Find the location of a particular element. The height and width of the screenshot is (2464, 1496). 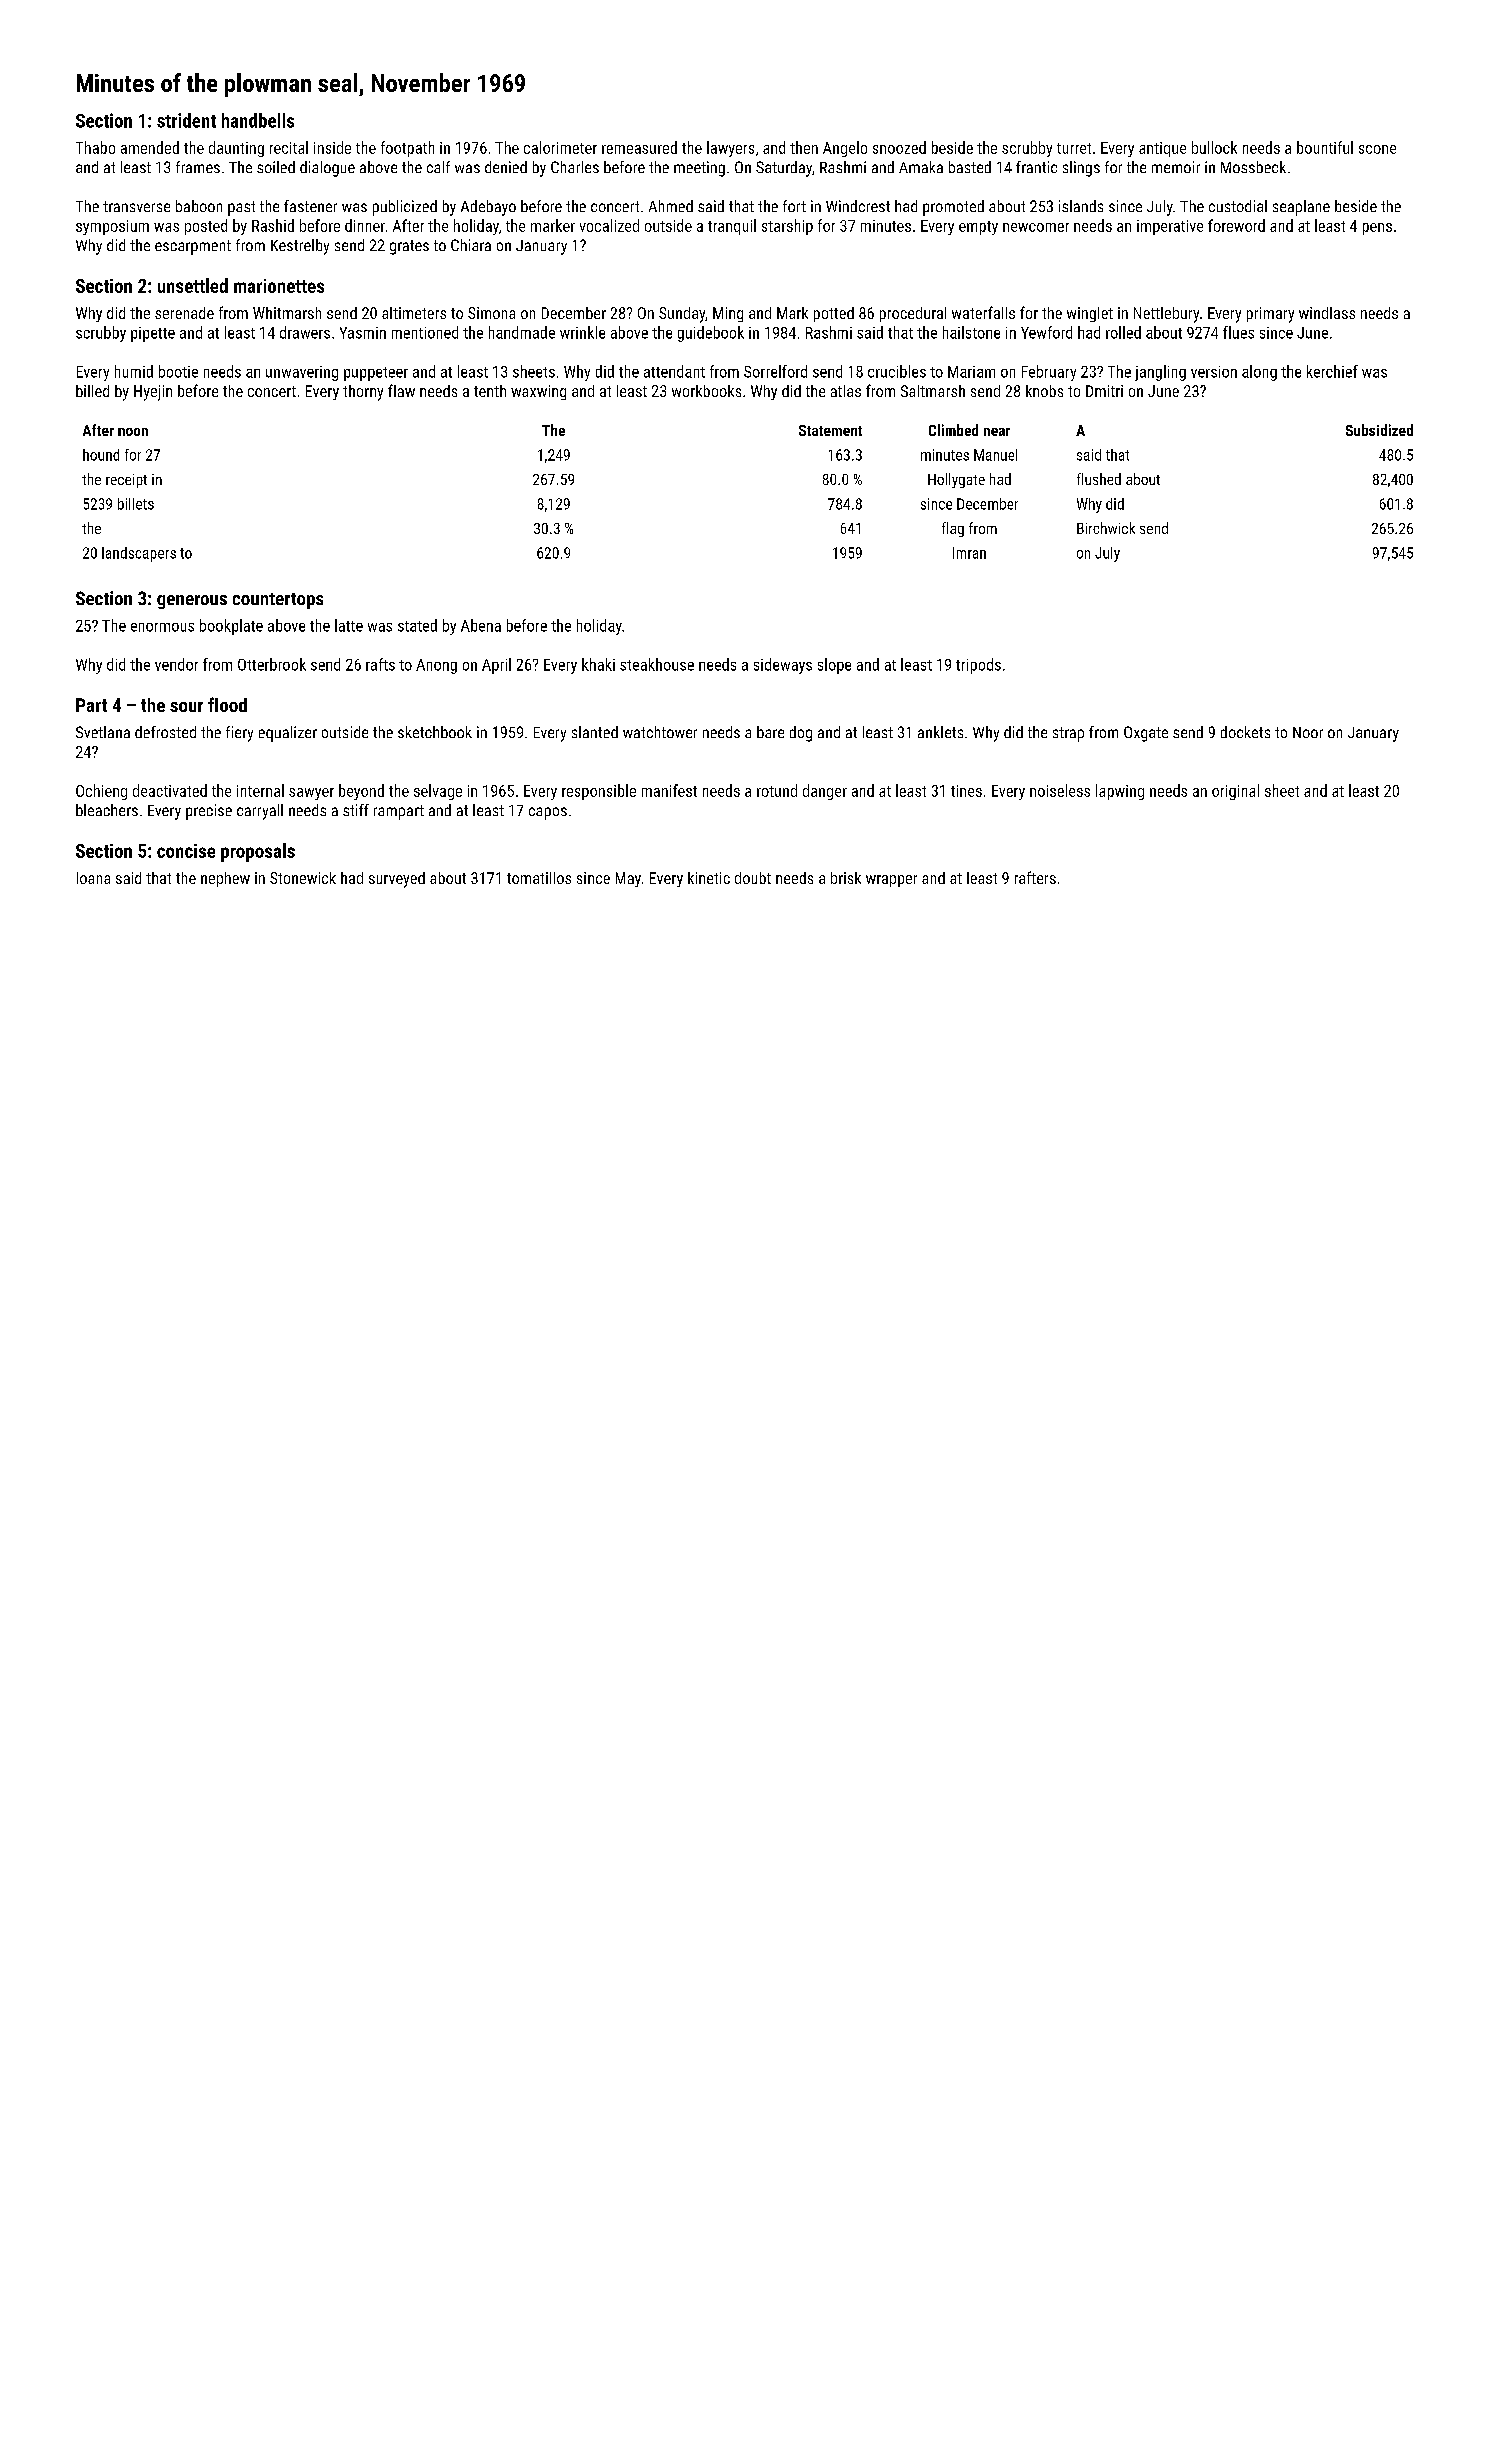

then is located at coordinates (804, 147).
